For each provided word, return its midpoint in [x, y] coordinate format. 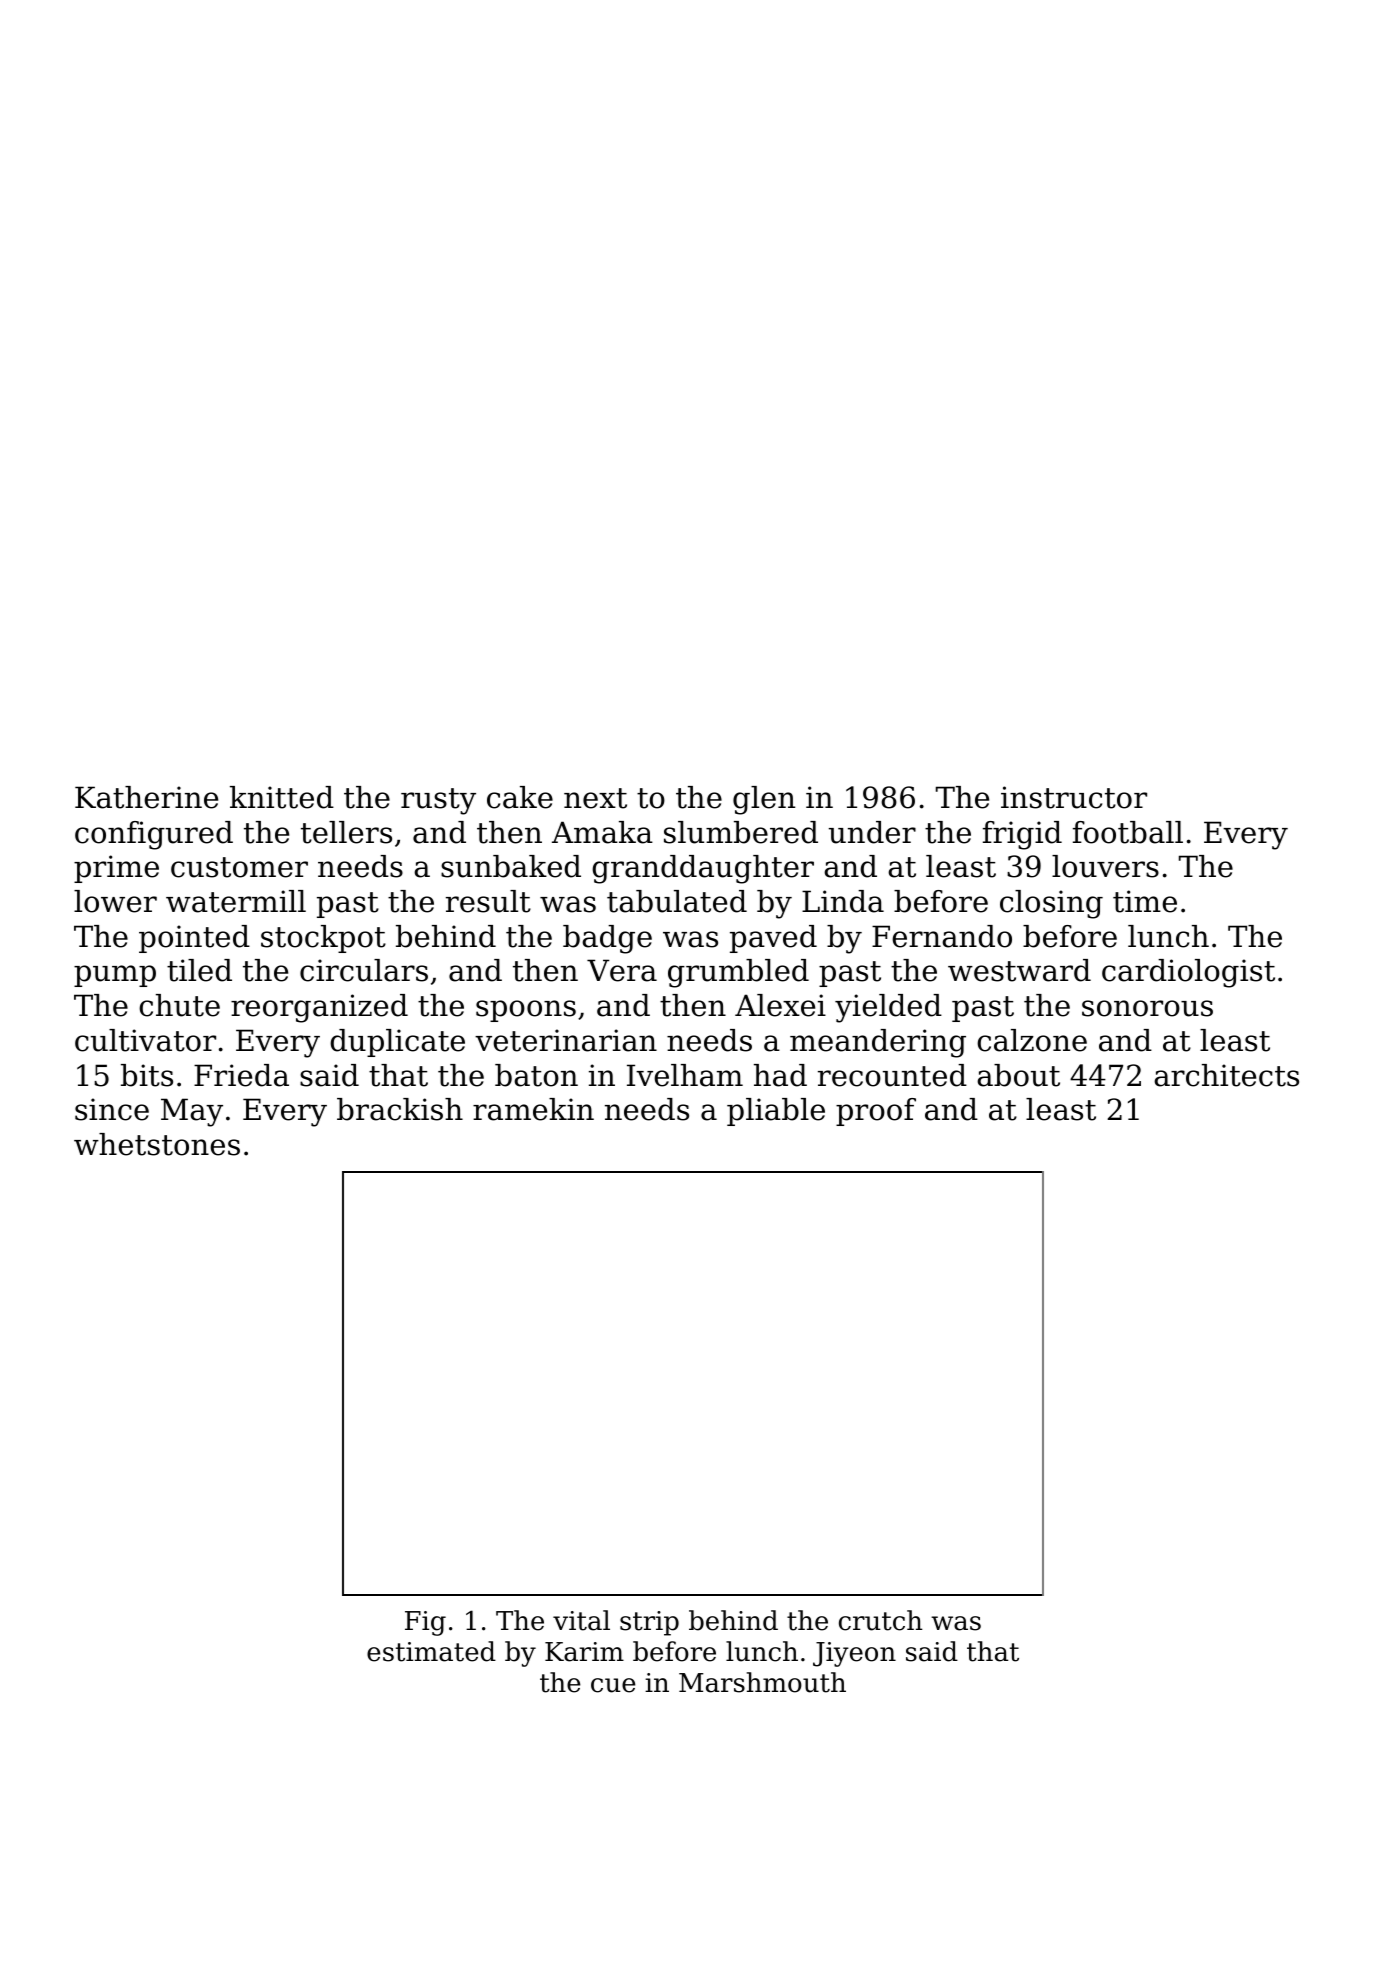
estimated [431, 1651]
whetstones [157, 1144]
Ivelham [685, 1075]
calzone [1032, 1040]
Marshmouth [762, 1682]
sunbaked [511, 866]
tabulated [677, 901]
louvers [1105, 866]
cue [613, 1685]
